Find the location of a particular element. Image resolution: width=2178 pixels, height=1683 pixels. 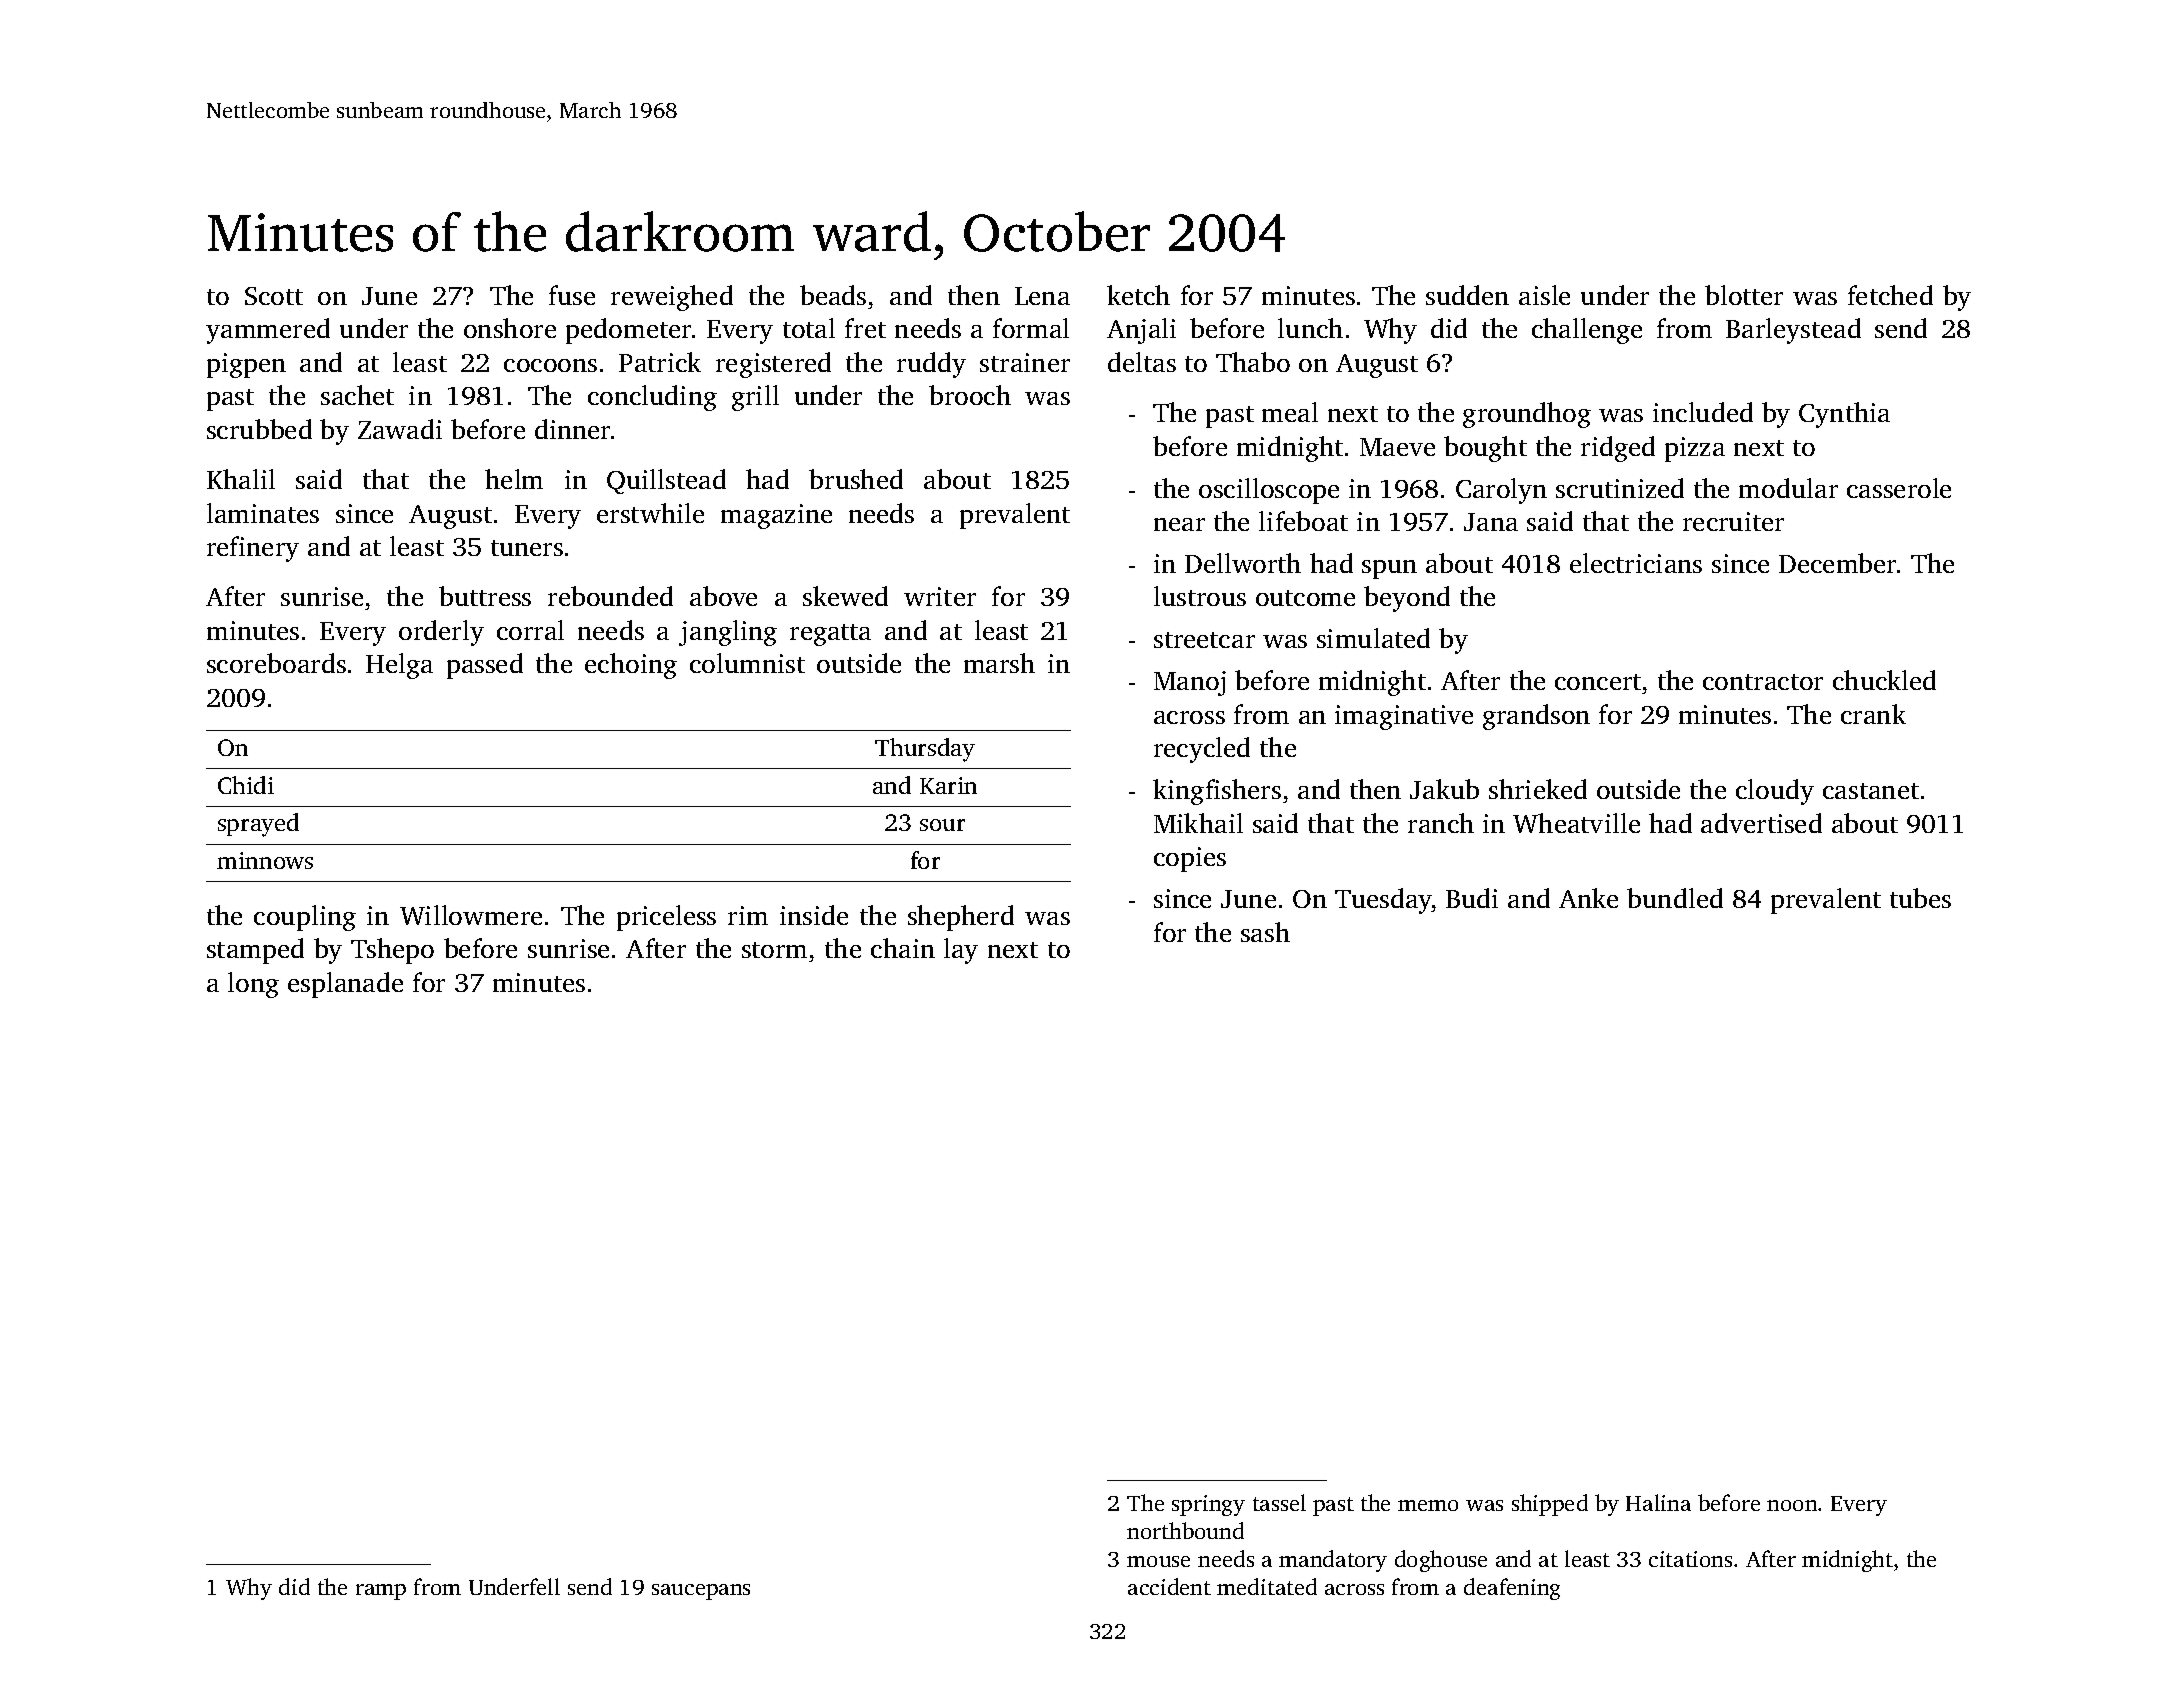

marsh is located at coordinates (999, 663).
